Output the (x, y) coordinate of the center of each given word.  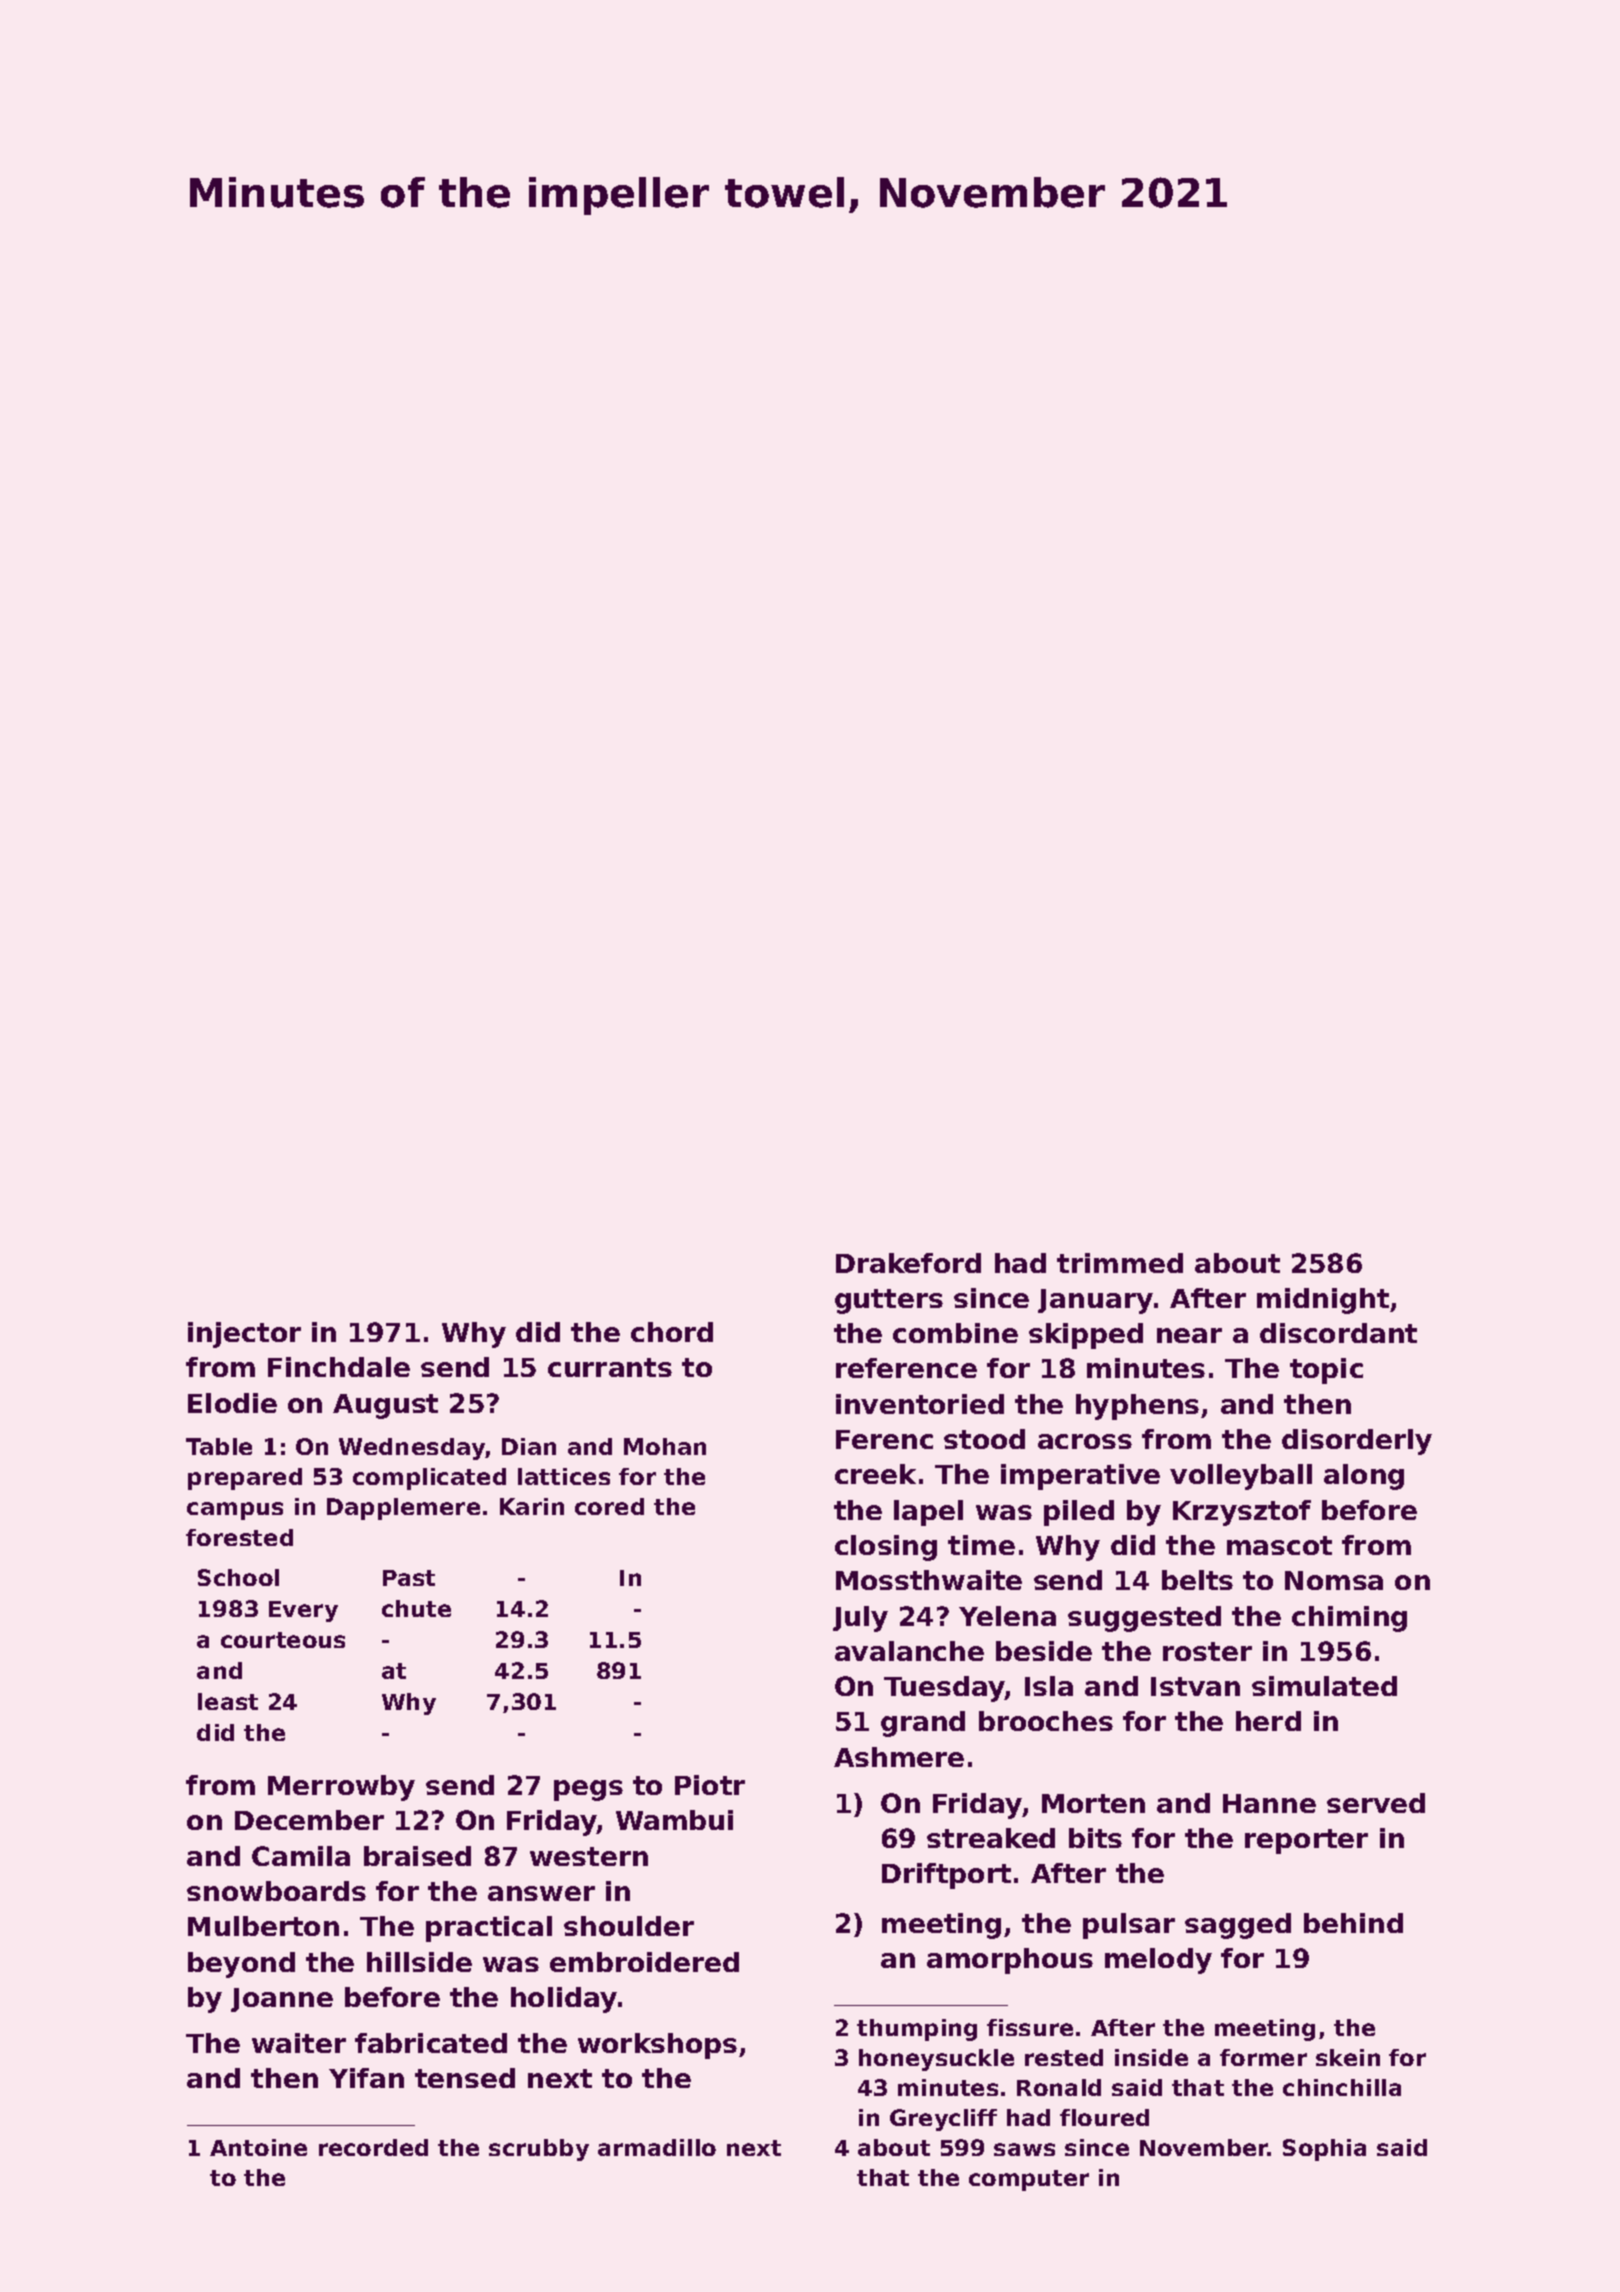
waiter (299, 2043)
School (238, 1577)
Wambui (674, 1820)
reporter (1306, 1841)
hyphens (1137, 1407)
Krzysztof (1242, 1513)
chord (672, 1332)
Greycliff (943, 2120)
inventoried (920, 1404)
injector (244, 1335)
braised (417, 1856)
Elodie (232, 1403)
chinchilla (1342, 2087)
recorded (373, 2147)
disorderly (1357, 1442)
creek (875, 1474)
